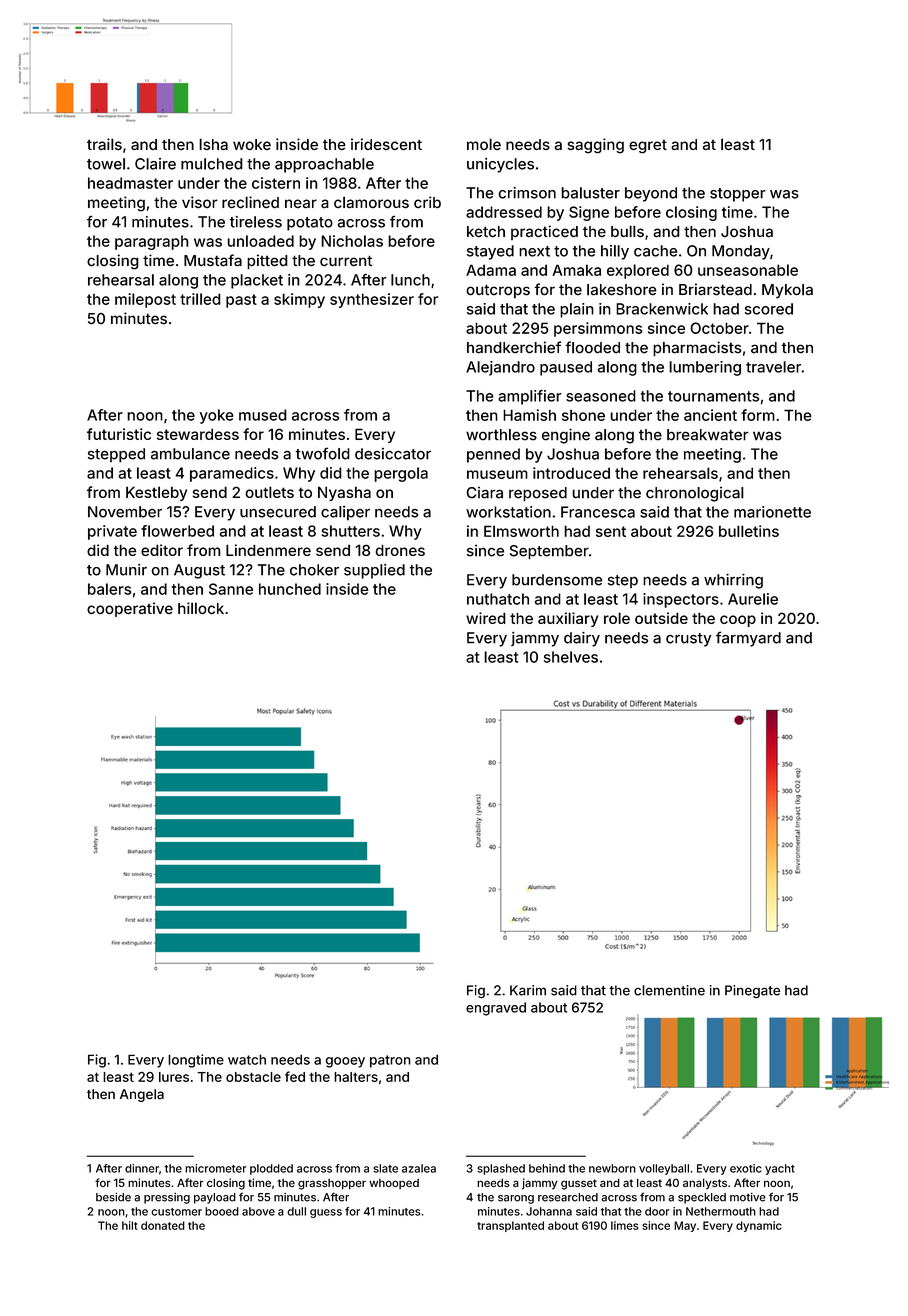 This screenshot has height=1316, width=908. I want to click on visor, so click(200, 202).
